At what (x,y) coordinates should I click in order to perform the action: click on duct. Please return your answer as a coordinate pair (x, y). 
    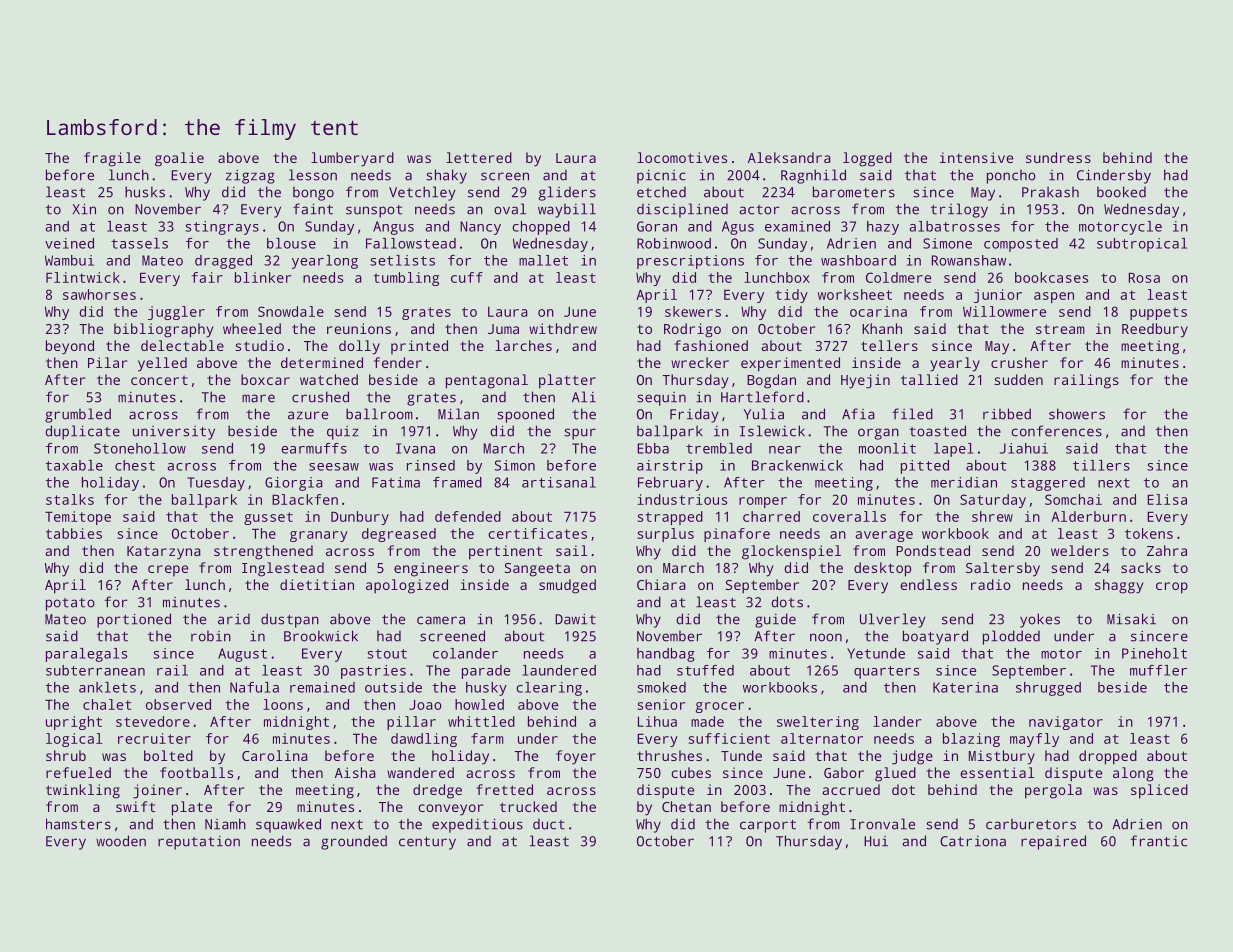
    Looking at the image, I should click on (549, 824).
